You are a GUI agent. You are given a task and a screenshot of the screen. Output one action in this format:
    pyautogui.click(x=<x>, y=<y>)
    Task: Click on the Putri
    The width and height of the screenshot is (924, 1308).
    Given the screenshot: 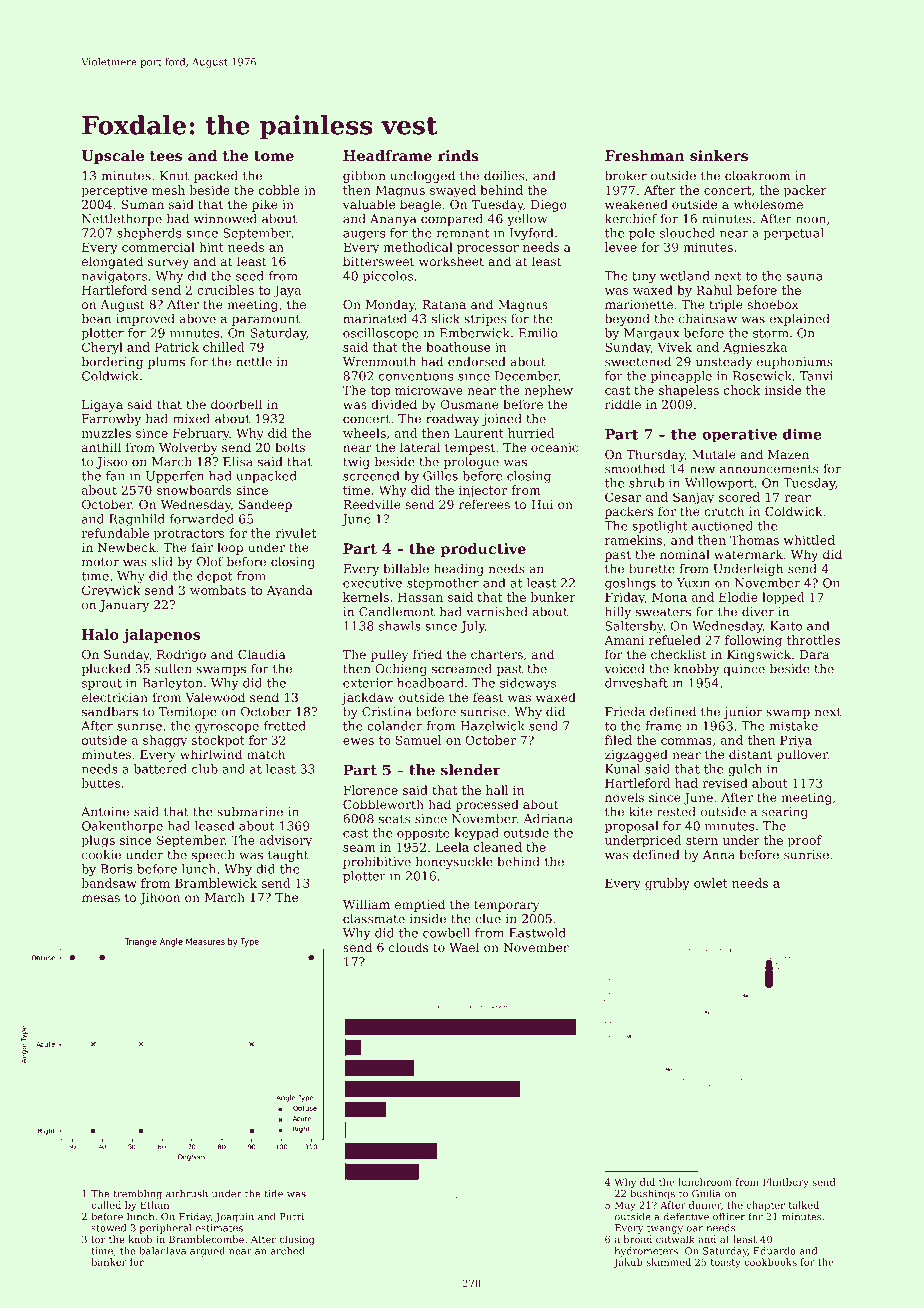 What is the action you would take?
    pyautogui.click(x=292, y=1217)
